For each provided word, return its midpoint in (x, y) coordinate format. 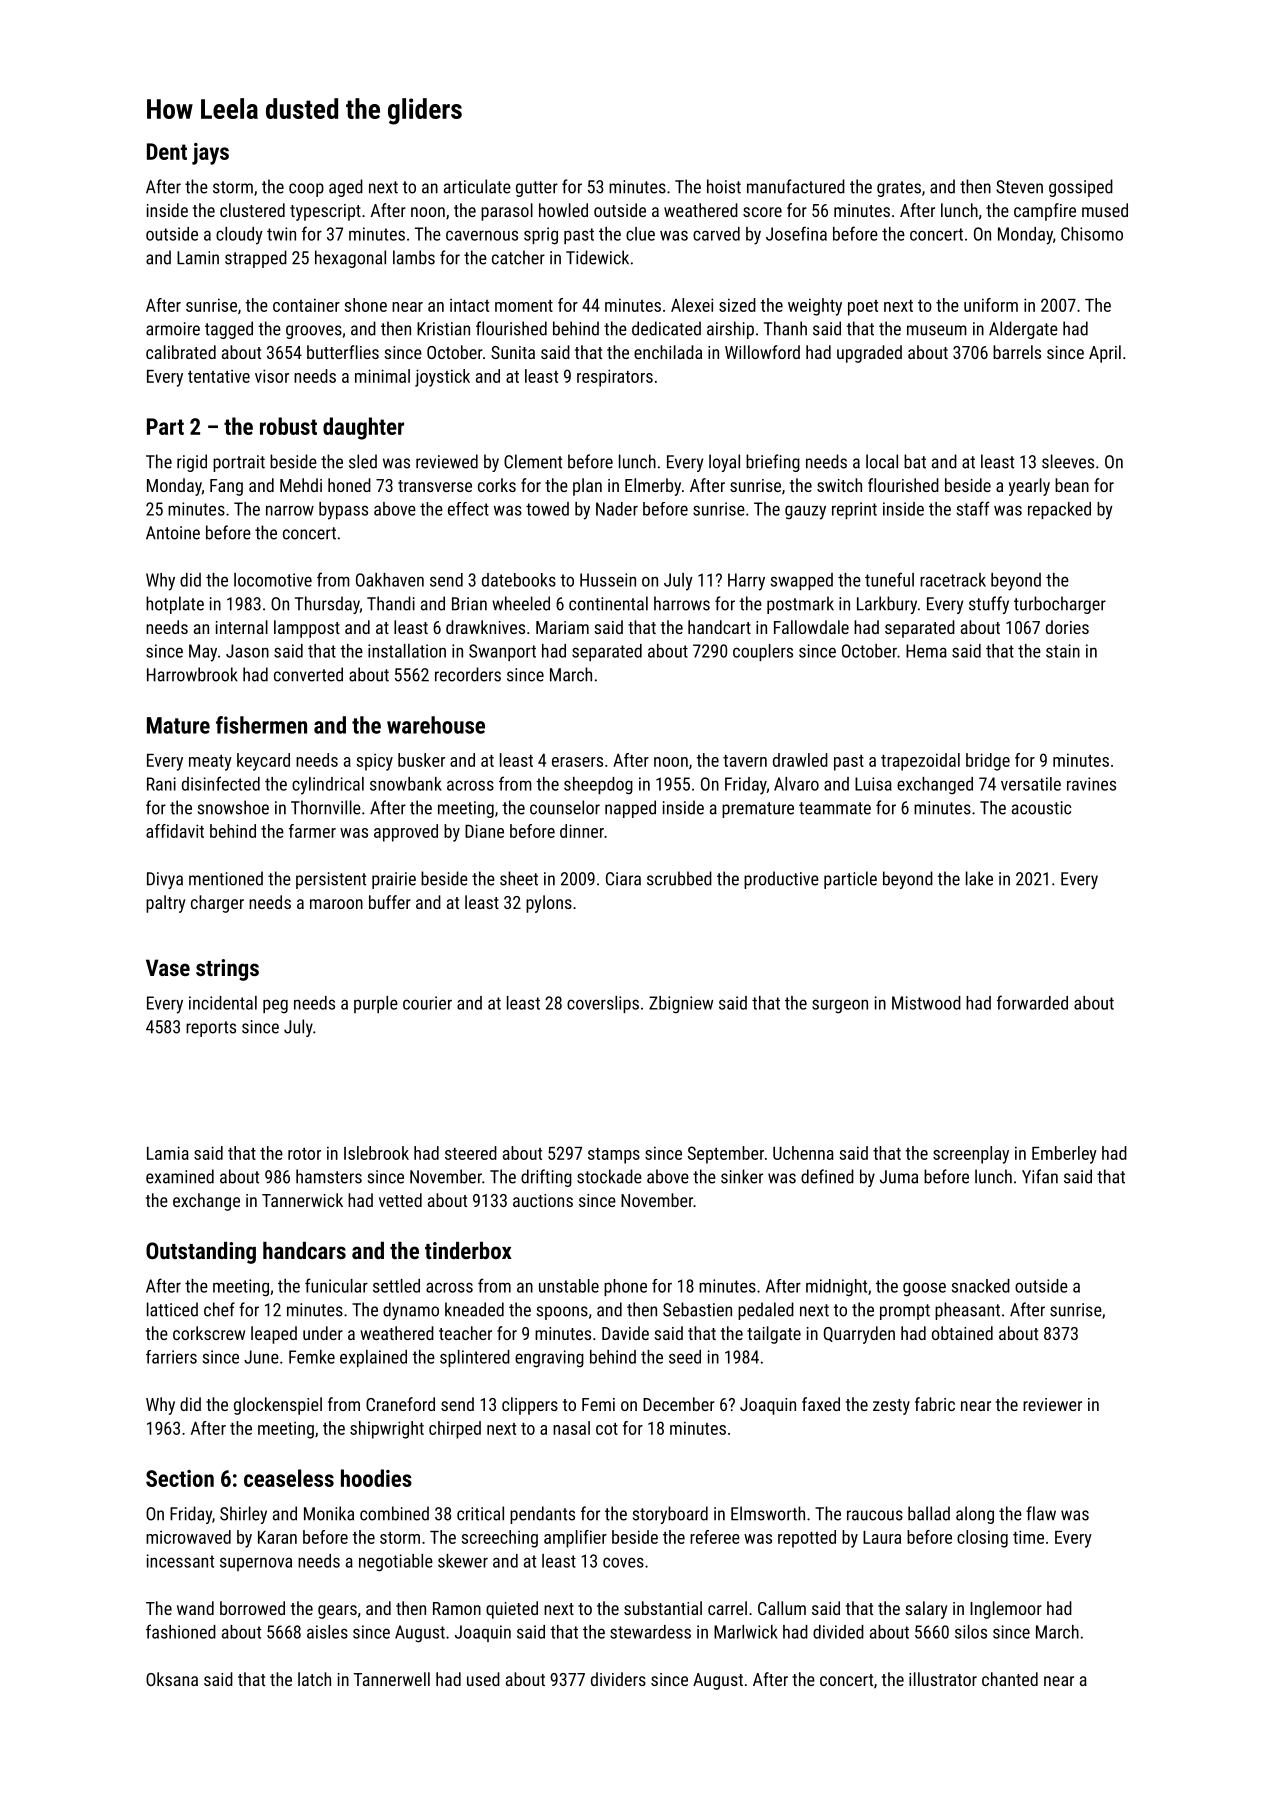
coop (306, 190)
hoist (724, 186)
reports (211, 1029)
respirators (615, 378)
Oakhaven (390, 580)
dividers (618, 1679)
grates (899, 189)
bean (1072, 485)
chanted (1010, 1679)
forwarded (1032, 1002)
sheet (519, 878)
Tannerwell (392, 1679)
